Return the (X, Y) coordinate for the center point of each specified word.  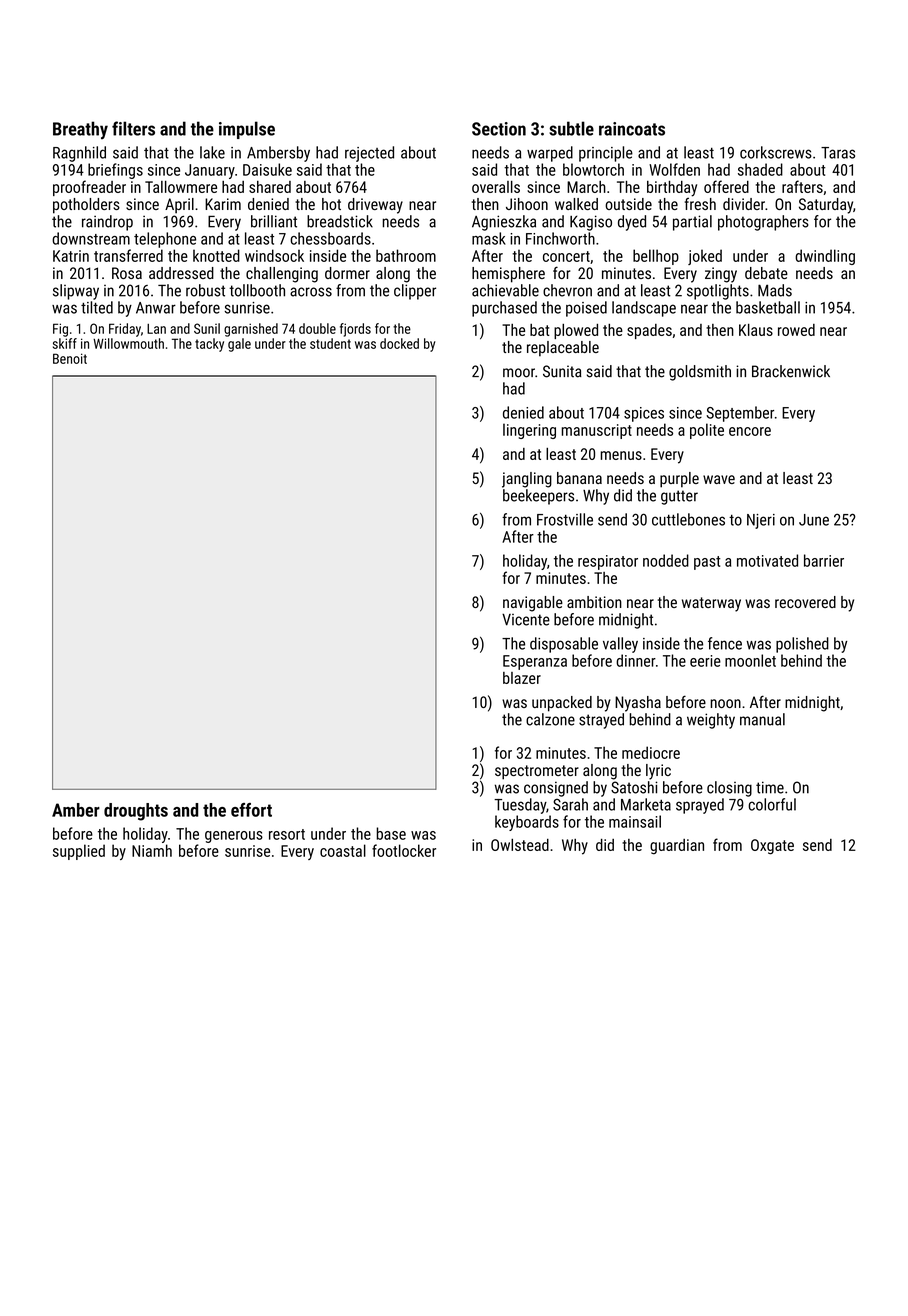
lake (212, 152)
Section (499, 129)
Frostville (565, 519)
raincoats (632, 129)
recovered (805, 602)
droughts (136, 812)
